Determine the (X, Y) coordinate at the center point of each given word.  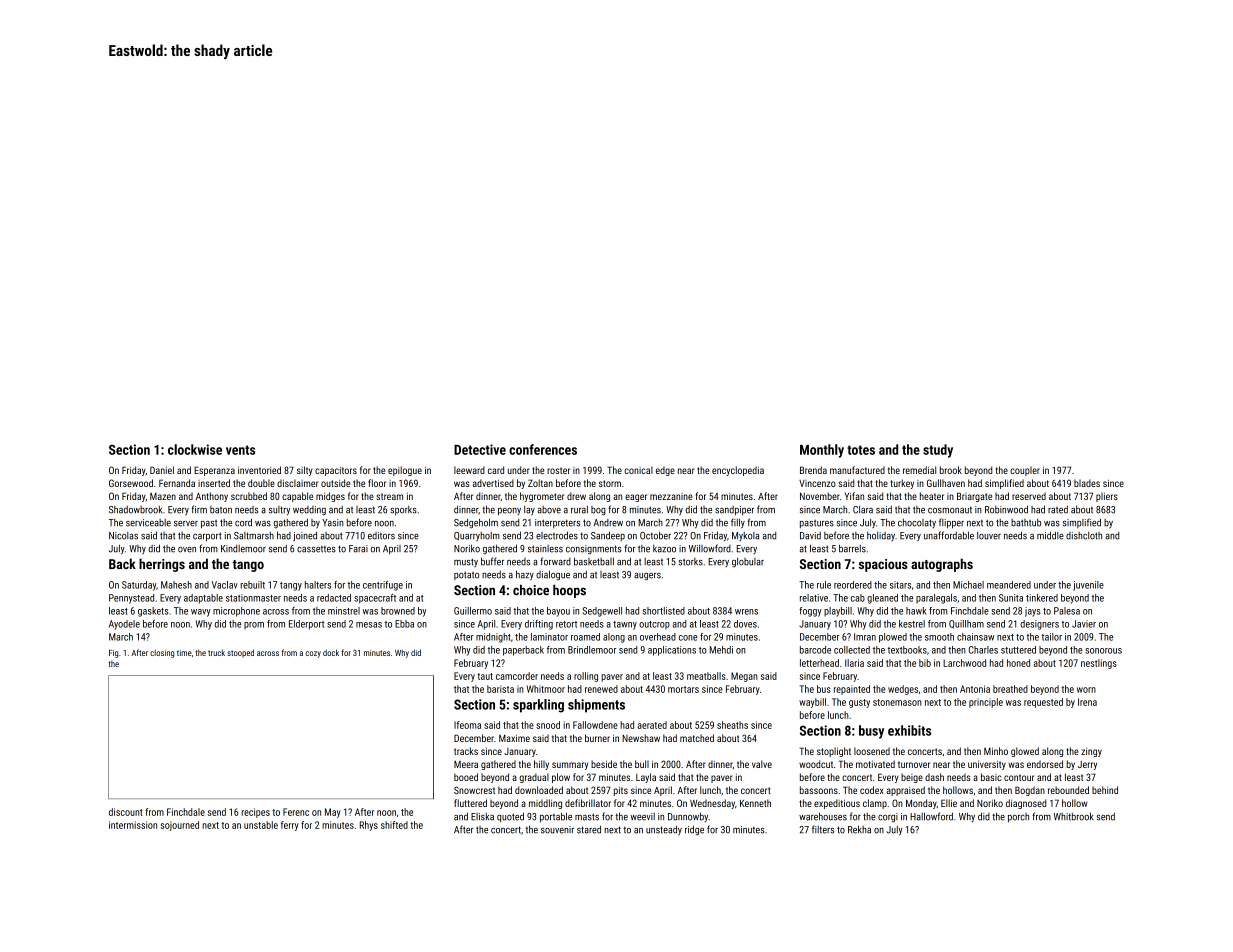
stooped (240, 653)
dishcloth (1084, 536)
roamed (585, 637)
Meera (466, 764)
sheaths (732, 725)
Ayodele (124, 625)
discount (126, 812)
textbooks (907, 650)
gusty (859, 703)
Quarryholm (477, 536)
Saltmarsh (254, 536)
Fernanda (177, 483)
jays (1032, 612)
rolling (586, 677)
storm (610, 483)
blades (1087, 483)
